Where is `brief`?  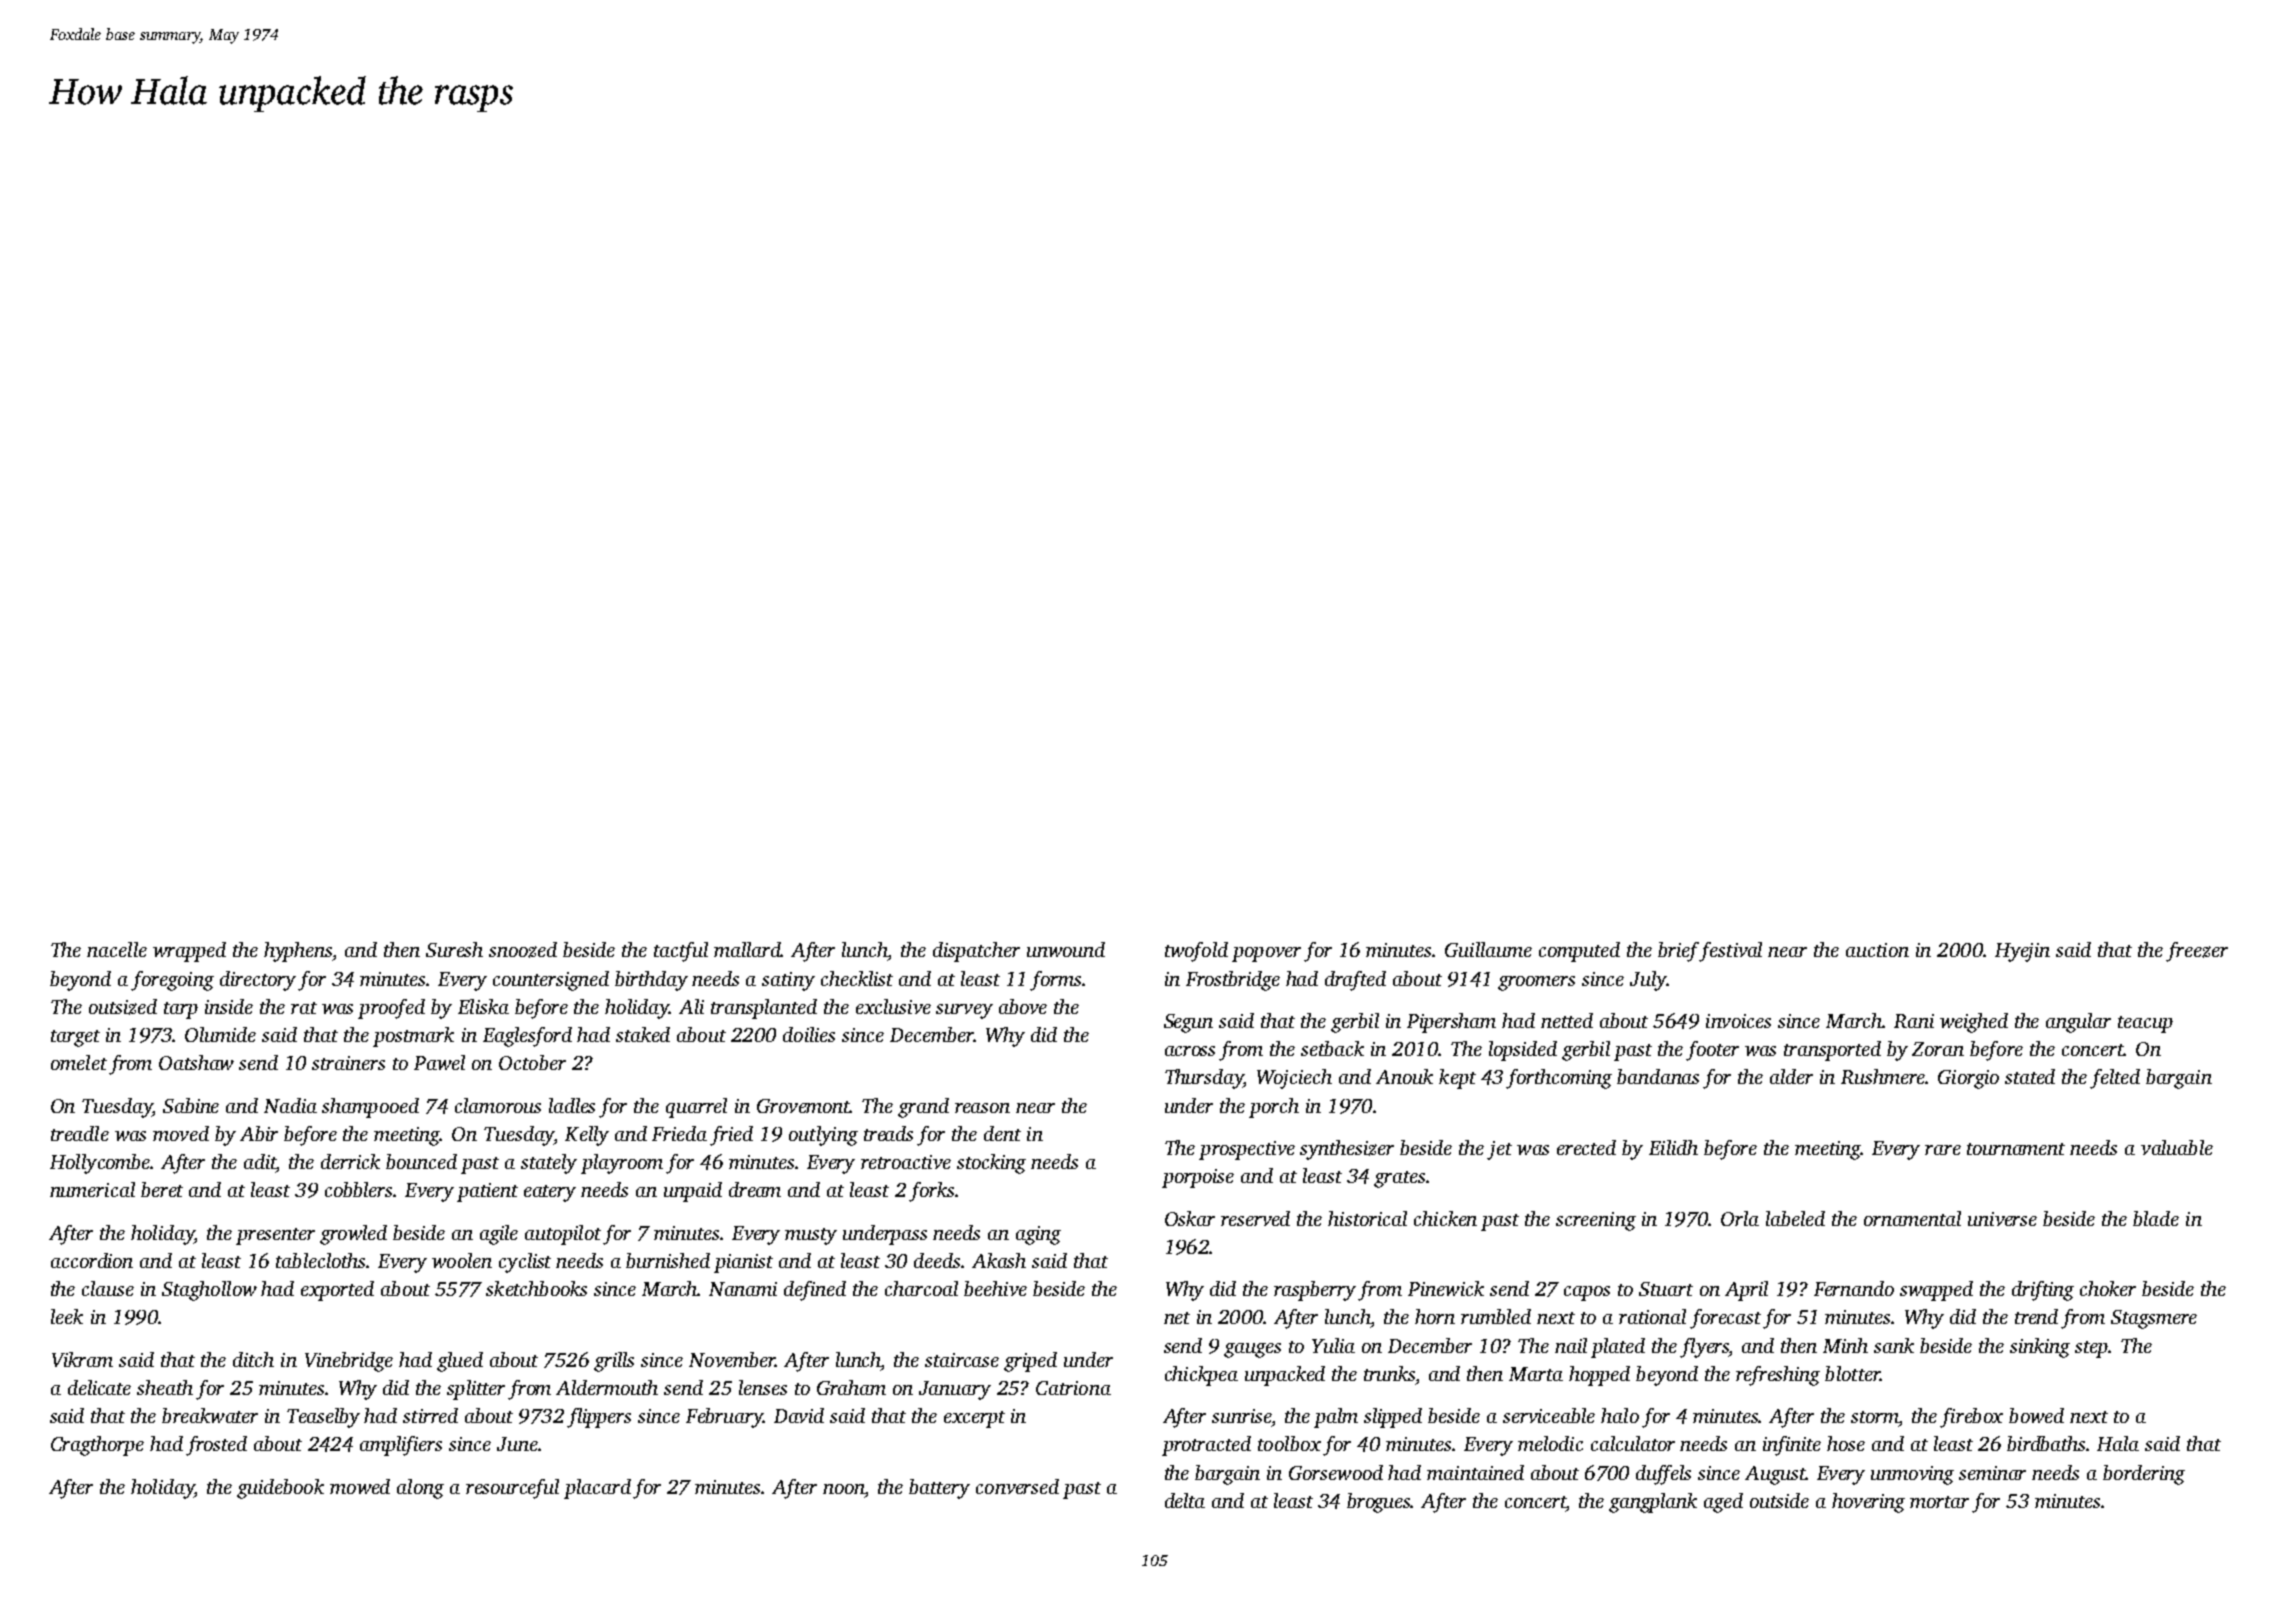 brief is located at coordinates (1679, 952).
